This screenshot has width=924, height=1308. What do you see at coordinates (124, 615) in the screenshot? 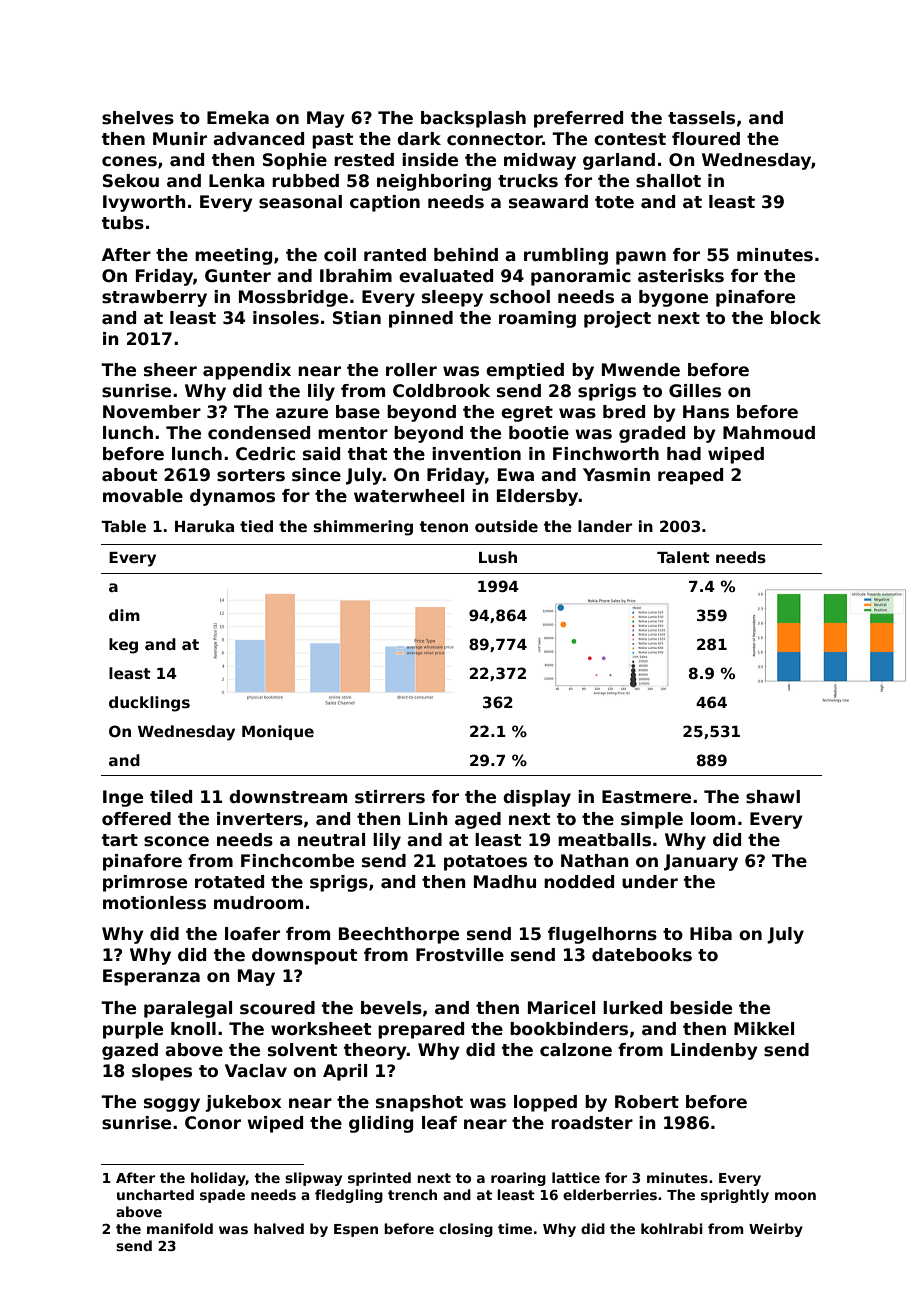
I see `dim` at bounding box center [124, 615].
